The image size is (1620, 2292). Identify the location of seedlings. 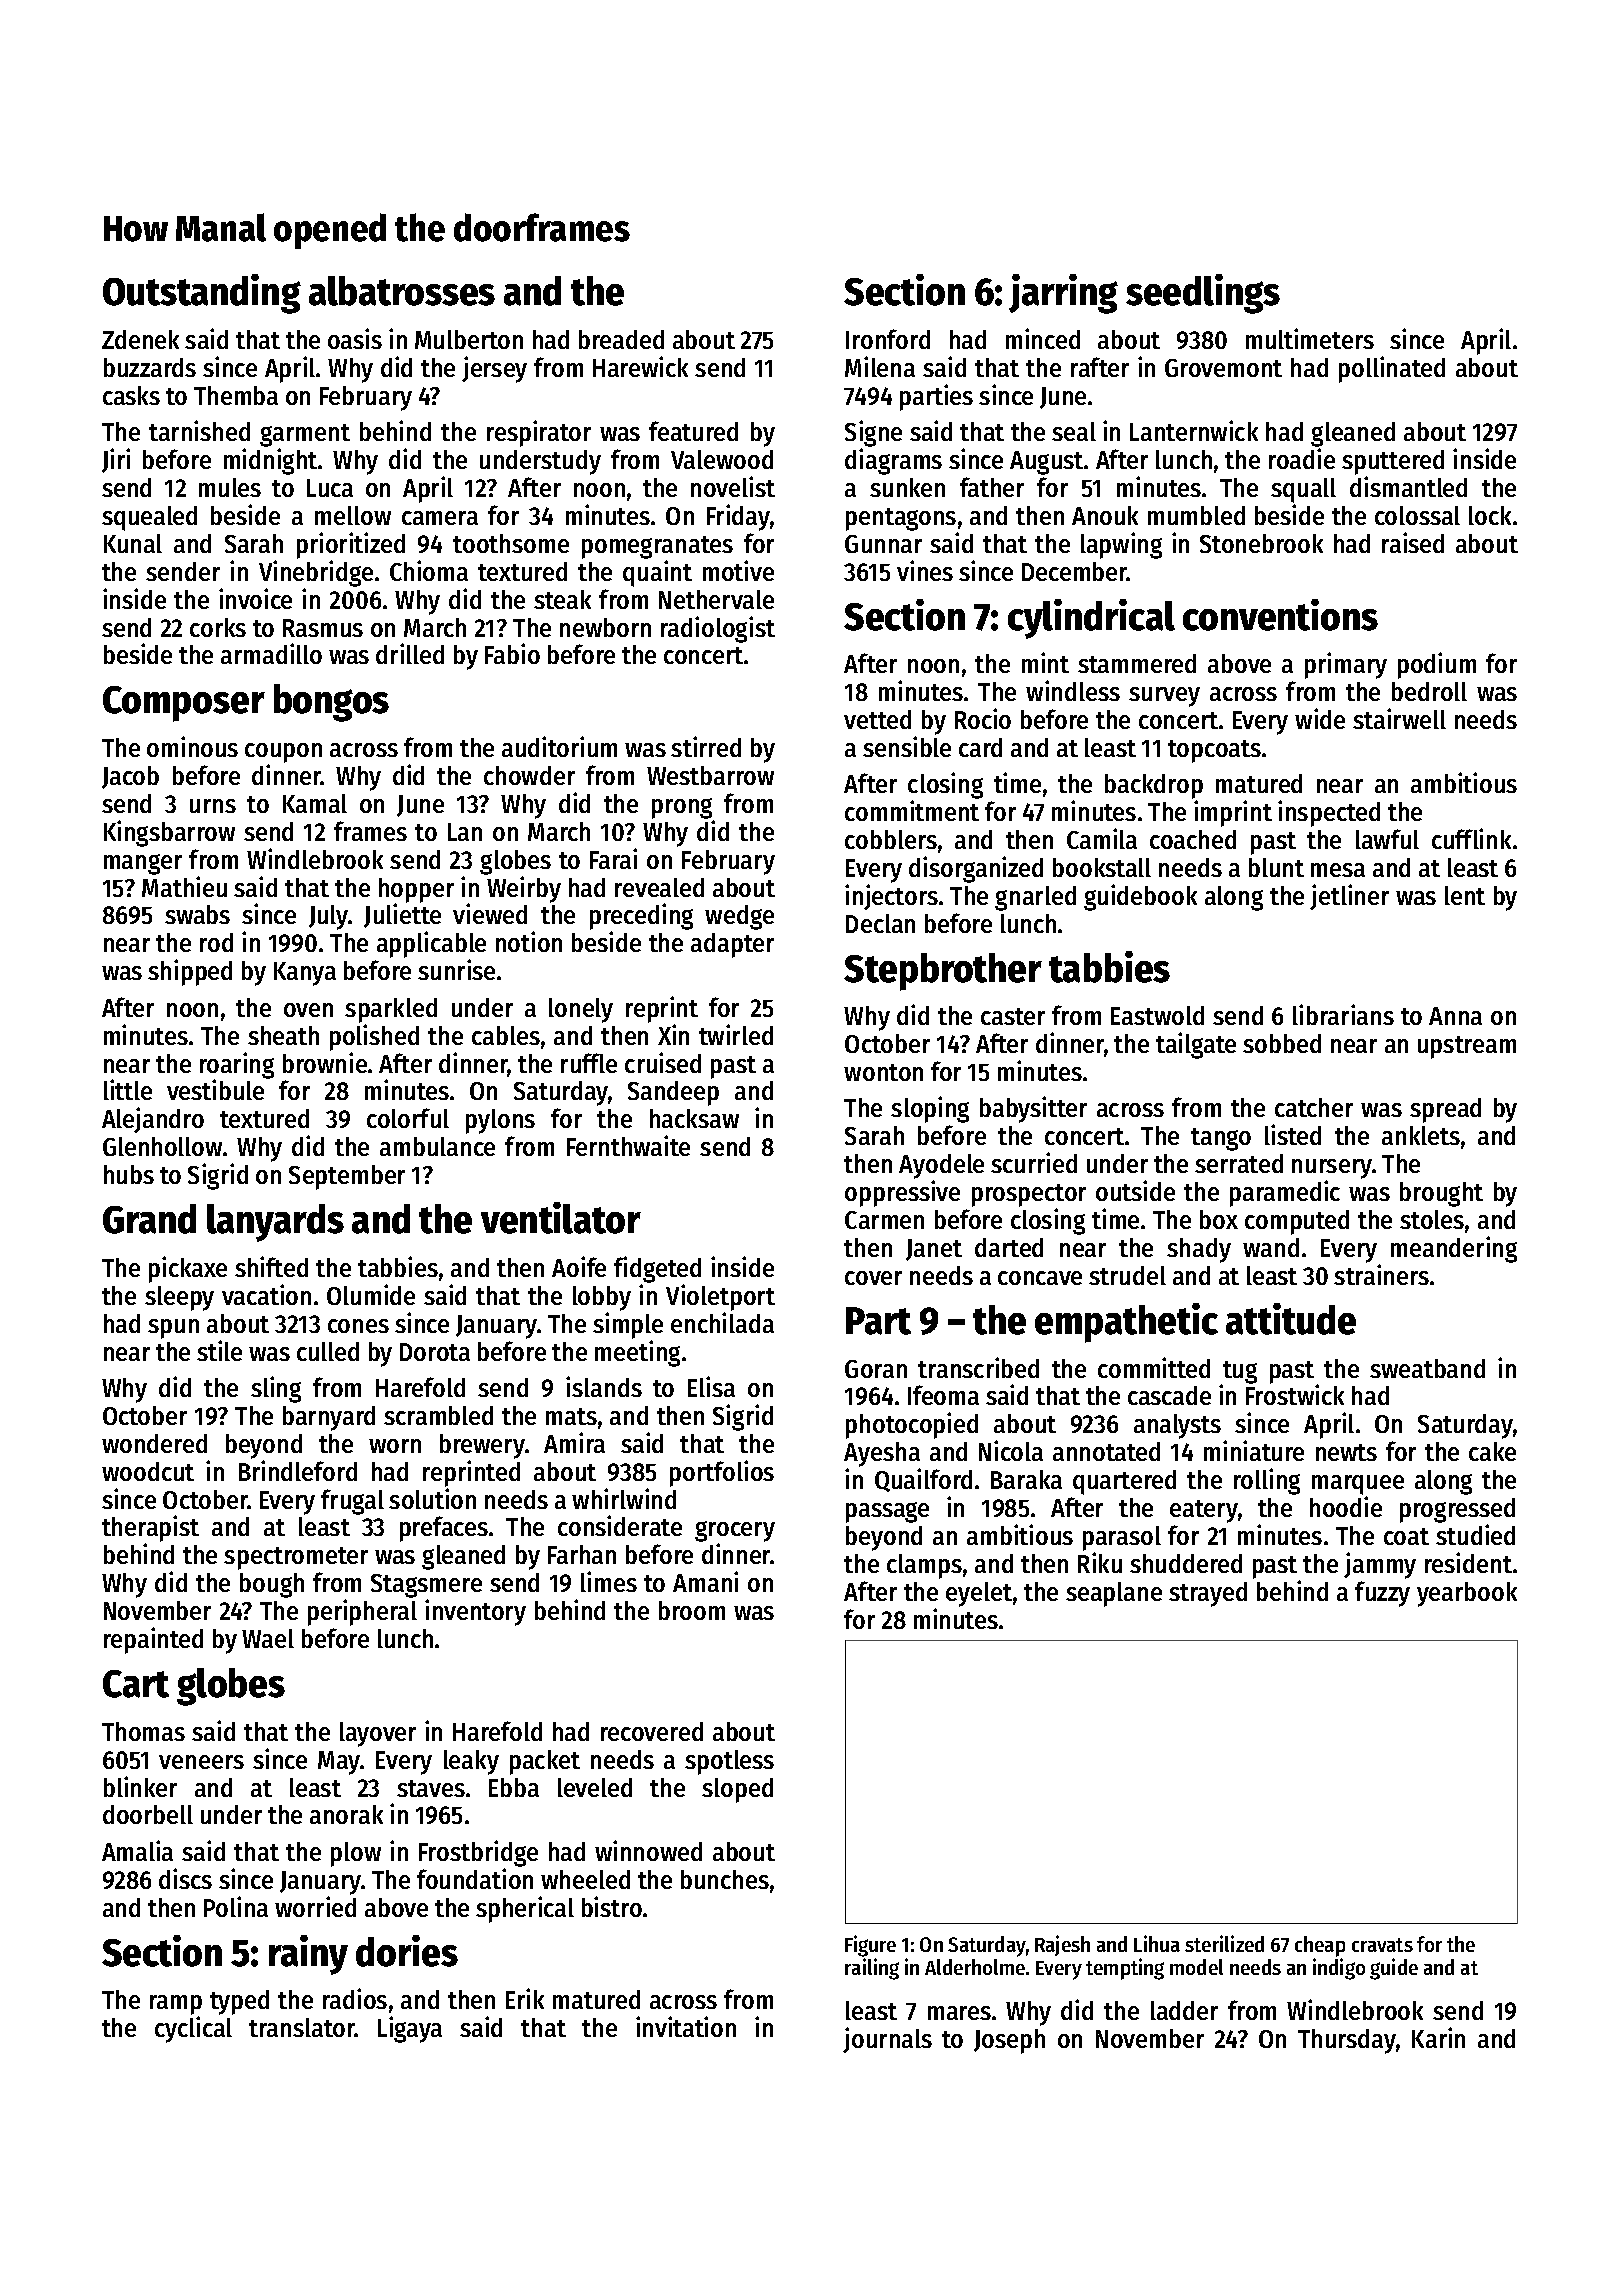
(1203, 294).
